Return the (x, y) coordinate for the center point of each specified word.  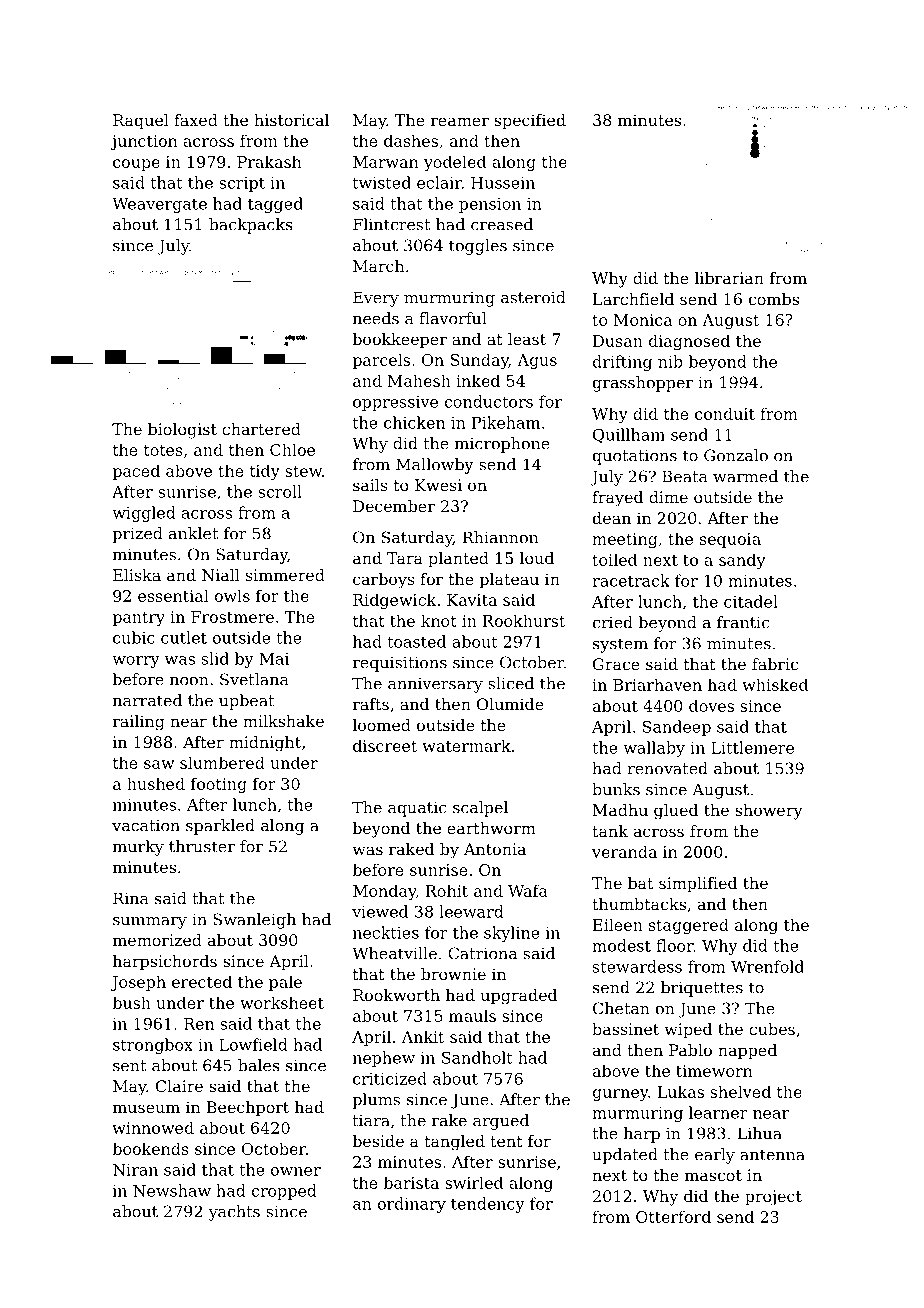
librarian (729, 278)
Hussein (503, 183)
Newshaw (172, 1190)
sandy (742, 561)
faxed (196, 120)
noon (189, 681)
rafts (371, 704)
